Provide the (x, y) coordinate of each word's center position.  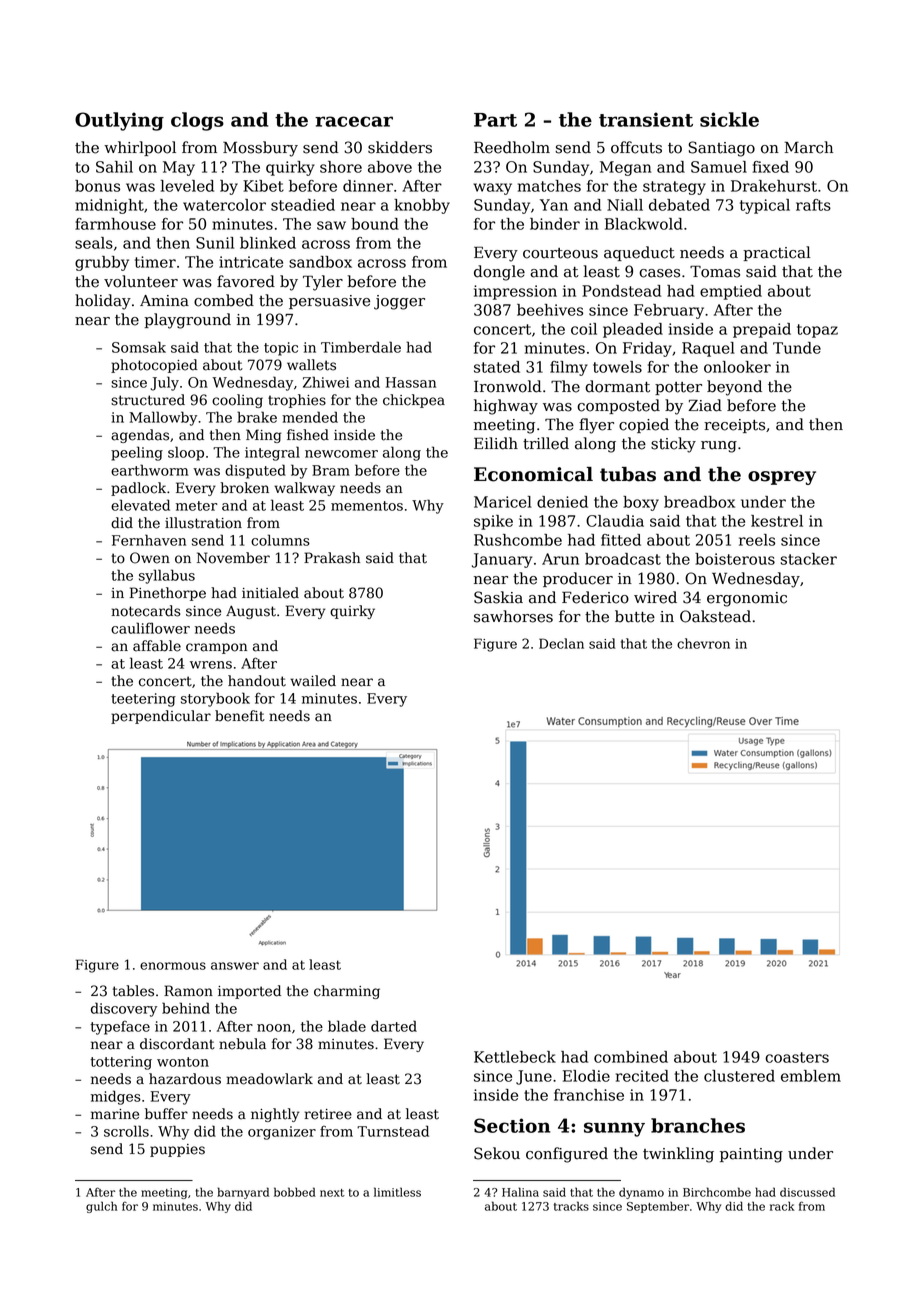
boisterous (735, 559)
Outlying (119, 121)
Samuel (719, 167)
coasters (797, 1057)
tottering (121, 1063)
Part (495, 120)
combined (631, 1057)
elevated (140, 505)
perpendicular (161, 717)
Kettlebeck (515, 1057)
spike (493, 522)
